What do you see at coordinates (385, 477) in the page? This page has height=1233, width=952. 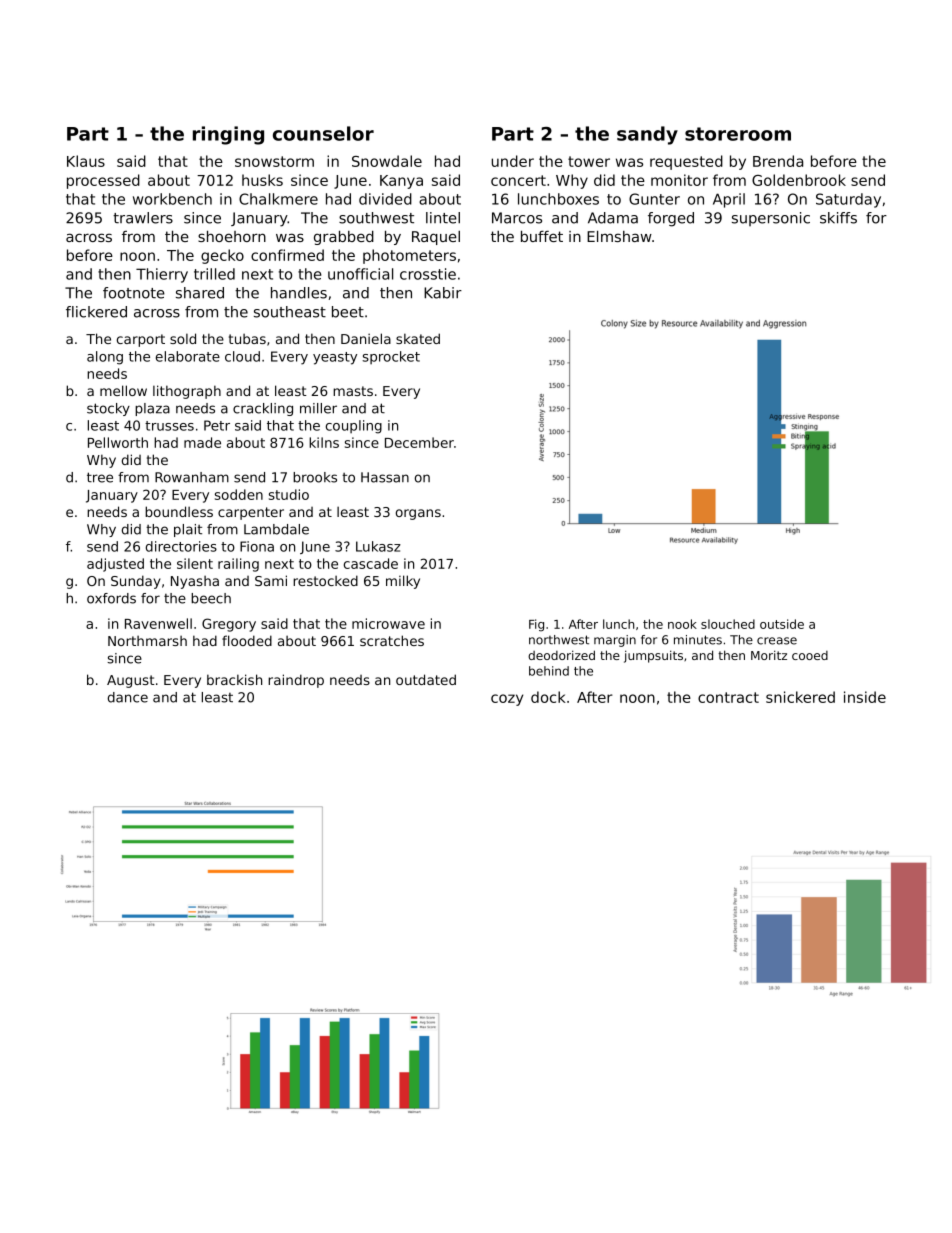 I see `Hassan` at bounding box center [385, 477].
